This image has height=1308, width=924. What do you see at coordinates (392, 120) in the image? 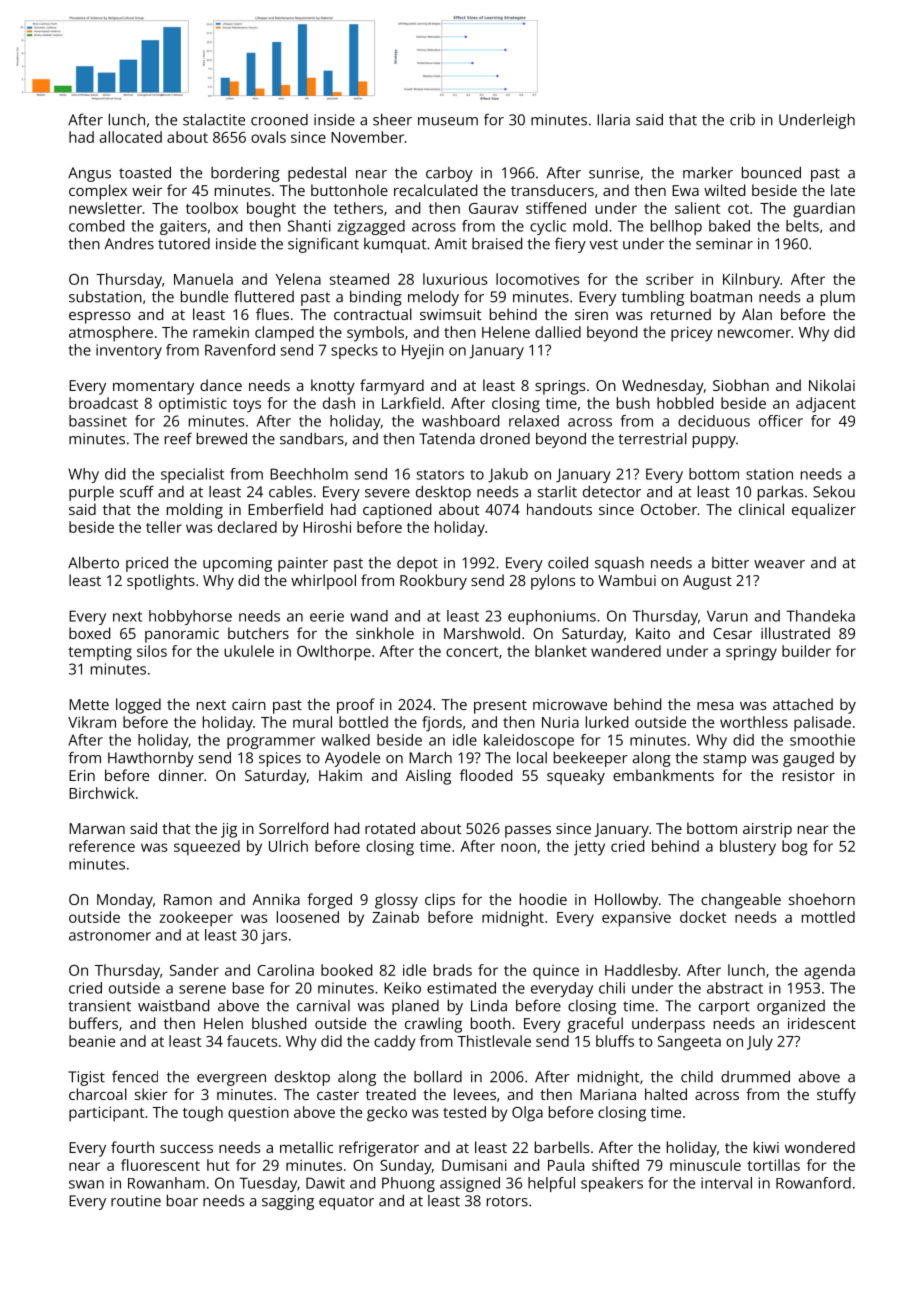
I see `sheer` at bounding box center [392, 120].
